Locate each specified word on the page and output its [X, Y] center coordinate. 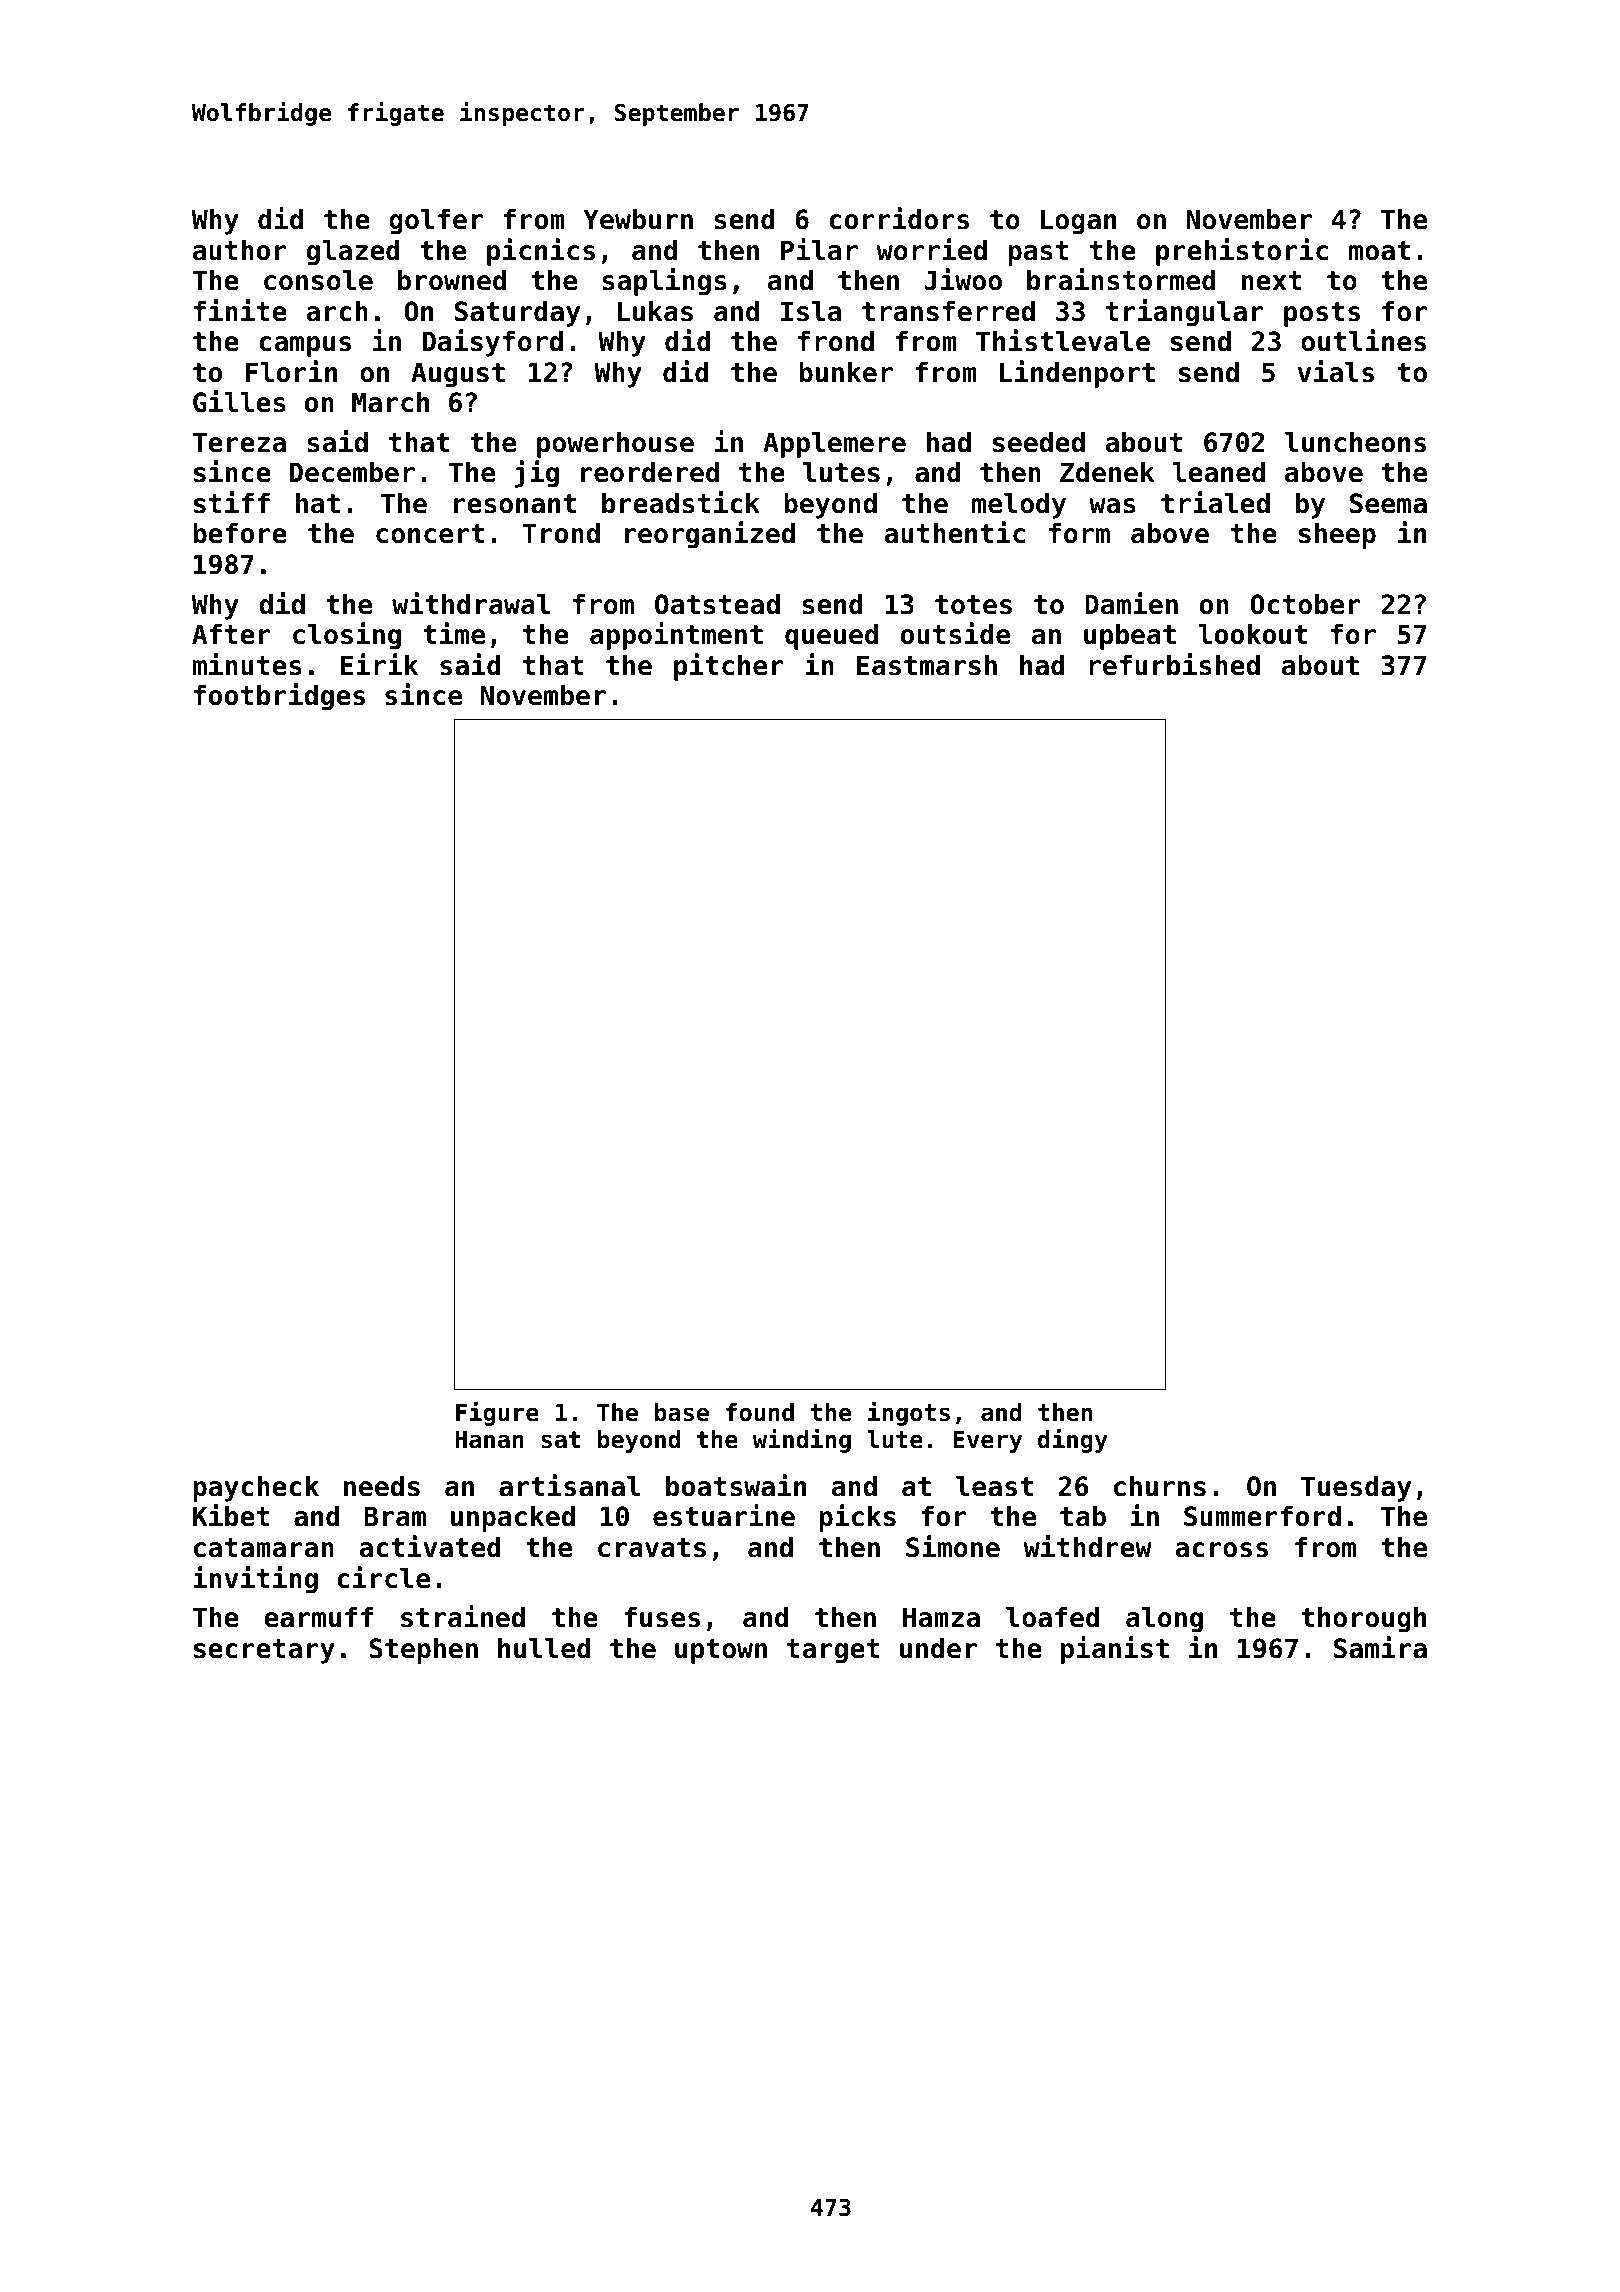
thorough [1363, 1620]
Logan [1078, 222]
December [352, 472]
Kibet [231, 1515]
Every [987, 1442]
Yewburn [638, 219]
